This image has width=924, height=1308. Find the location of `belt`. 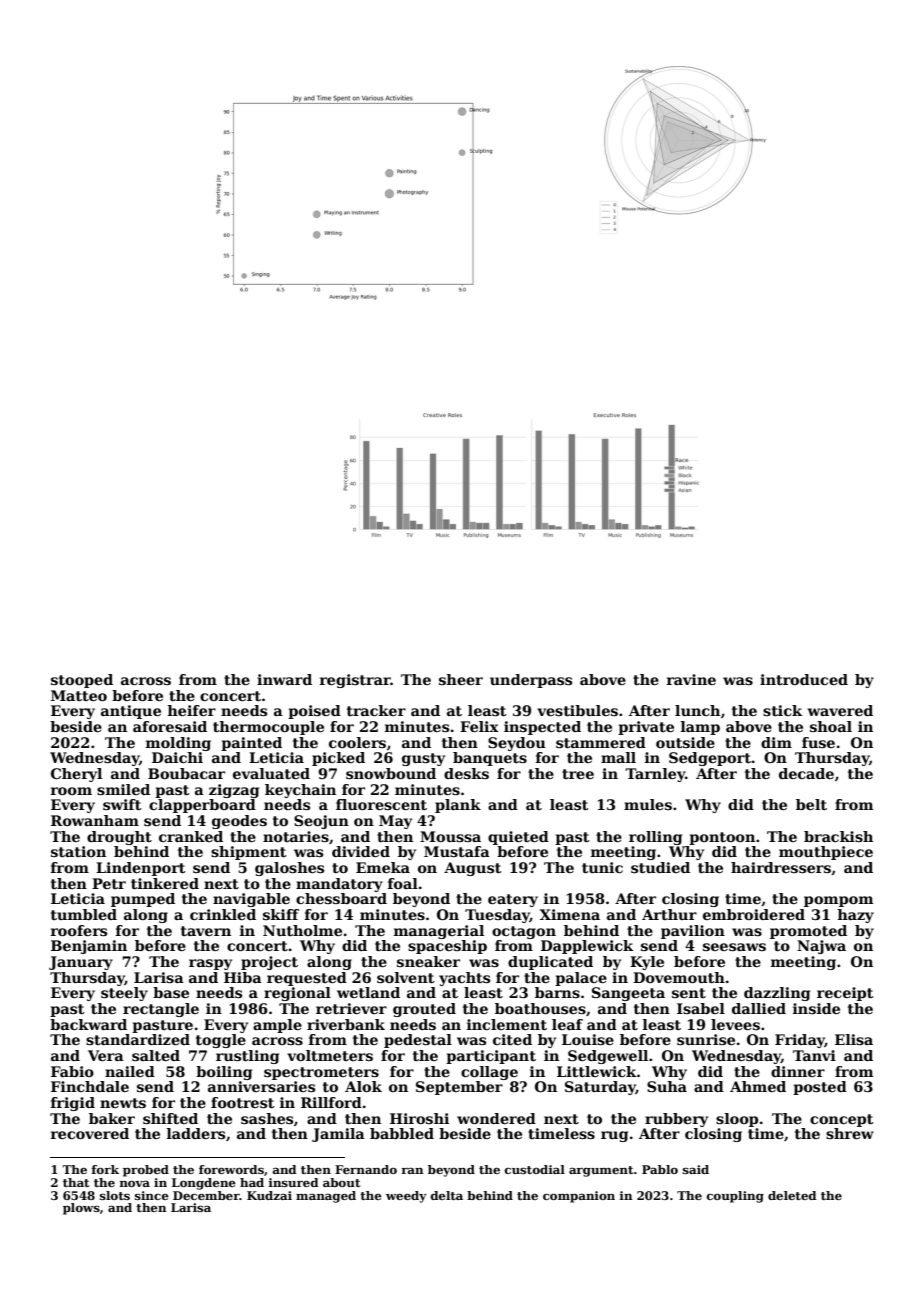

belt is located at coordinates (811, 804).
